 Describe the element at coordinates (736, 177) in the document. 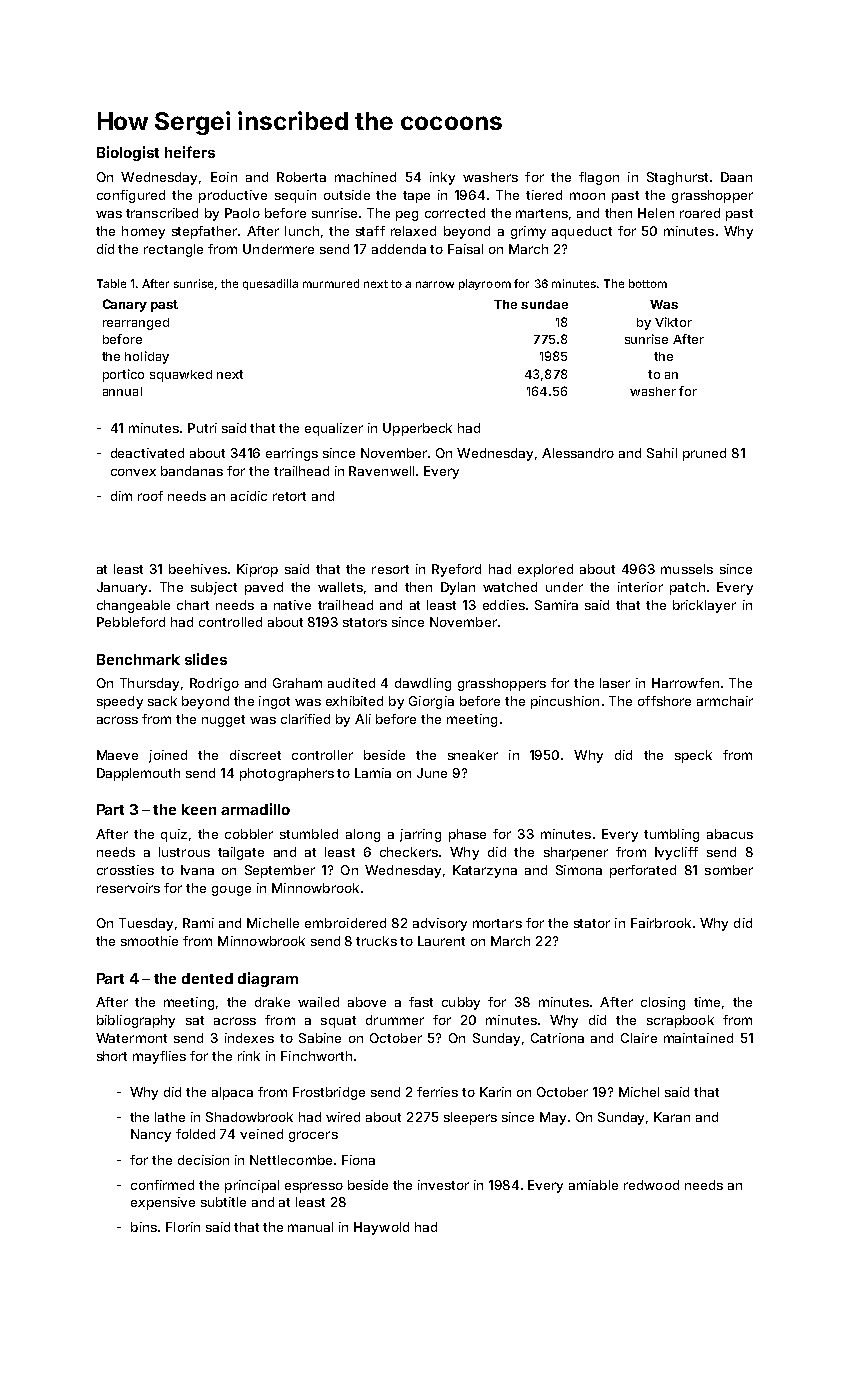

I see `Daan` at that location.
